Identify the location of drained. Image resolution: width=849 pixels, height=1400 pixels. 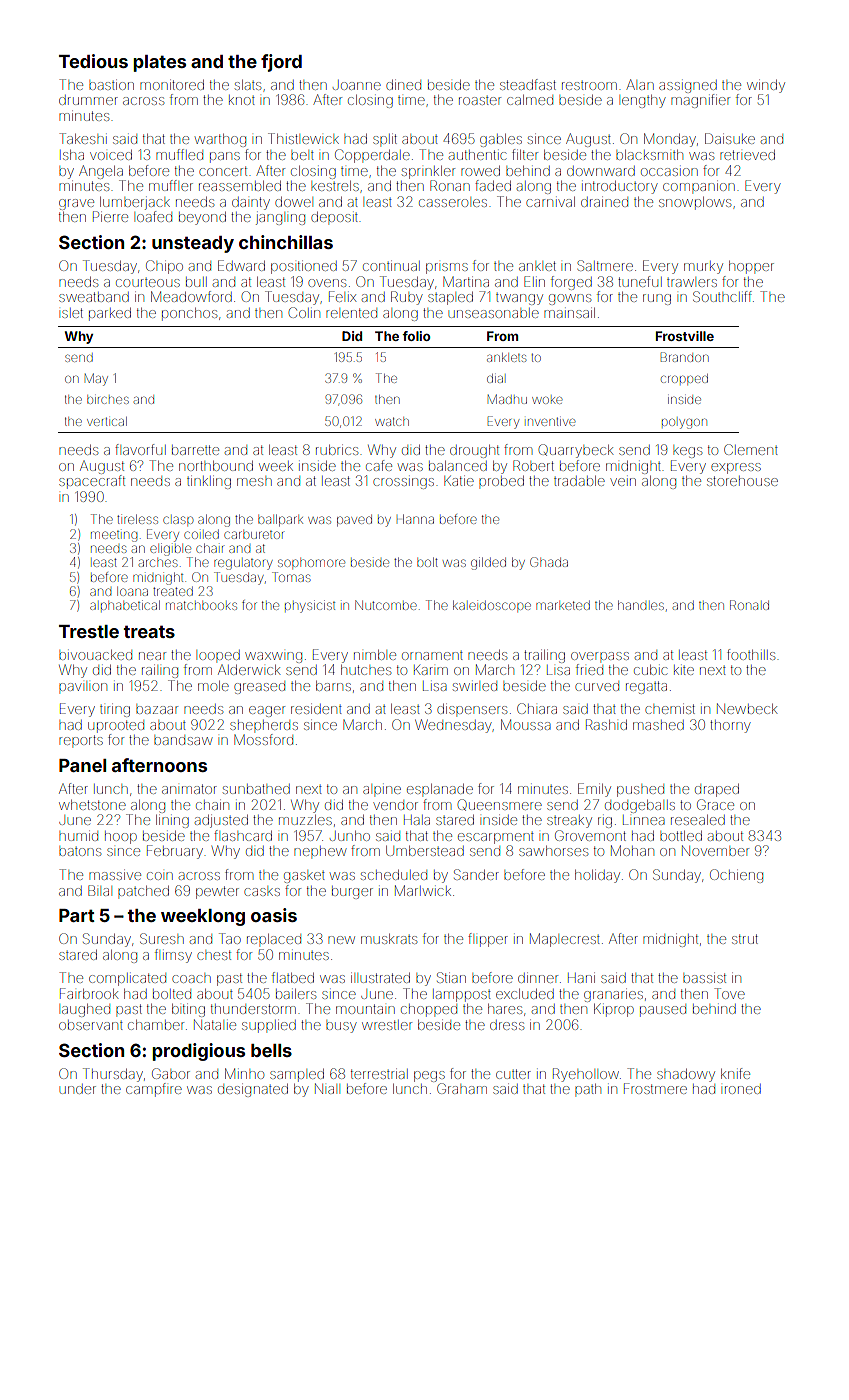
(604, 202).
